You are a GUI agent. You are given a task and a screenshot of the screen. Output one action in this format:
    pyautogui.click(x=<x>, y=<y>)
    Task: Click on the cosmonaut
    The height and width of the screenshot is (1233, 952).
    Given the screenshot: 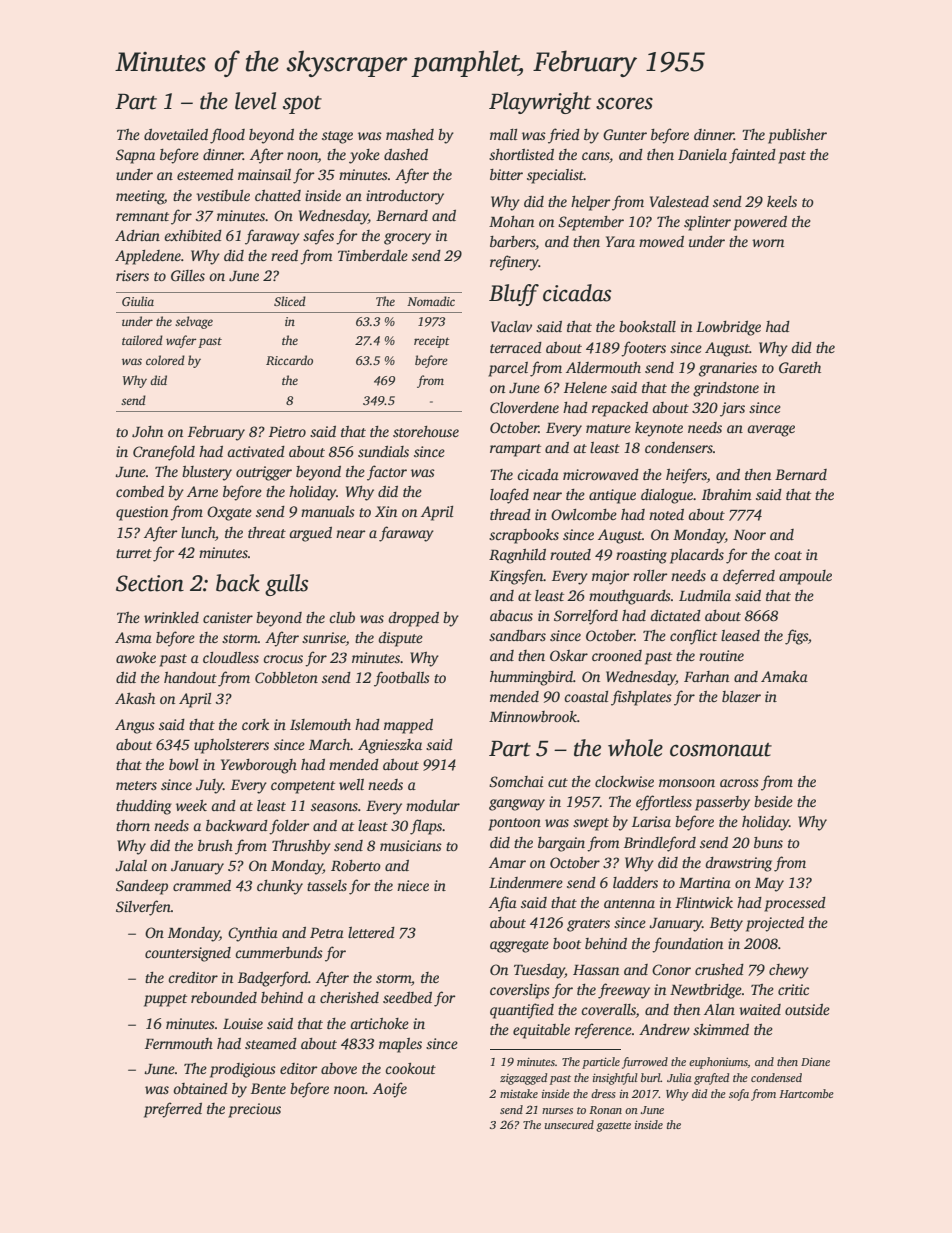 What is the action you would take?
    pyautogui.click(x=721, y=750)
